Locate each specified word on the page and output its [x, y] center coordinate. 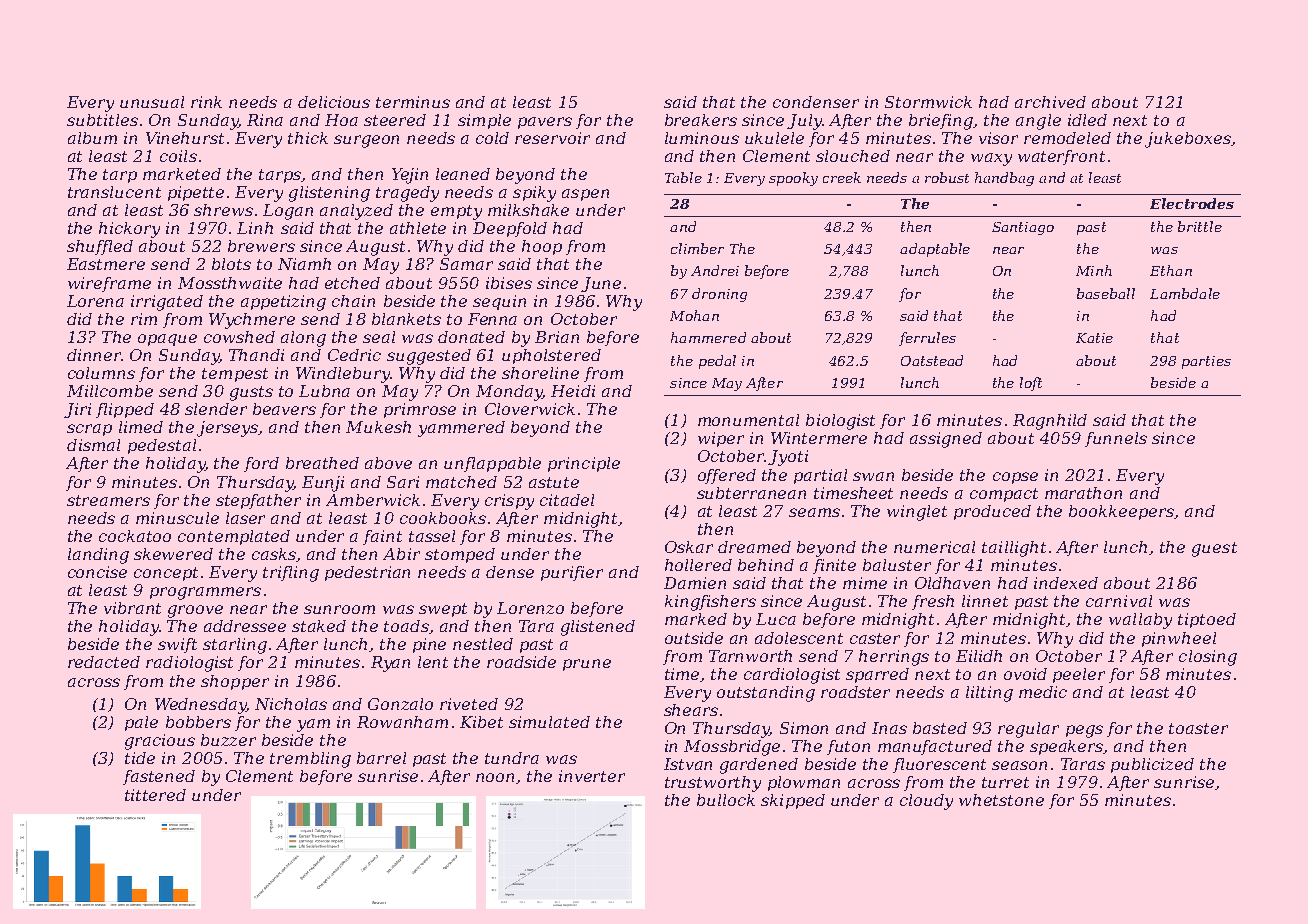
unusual [152, 102]
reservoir [552, 138]
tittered [155, 795]
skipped [793, 801]
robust [947, 177]
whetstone [1001, 800]
